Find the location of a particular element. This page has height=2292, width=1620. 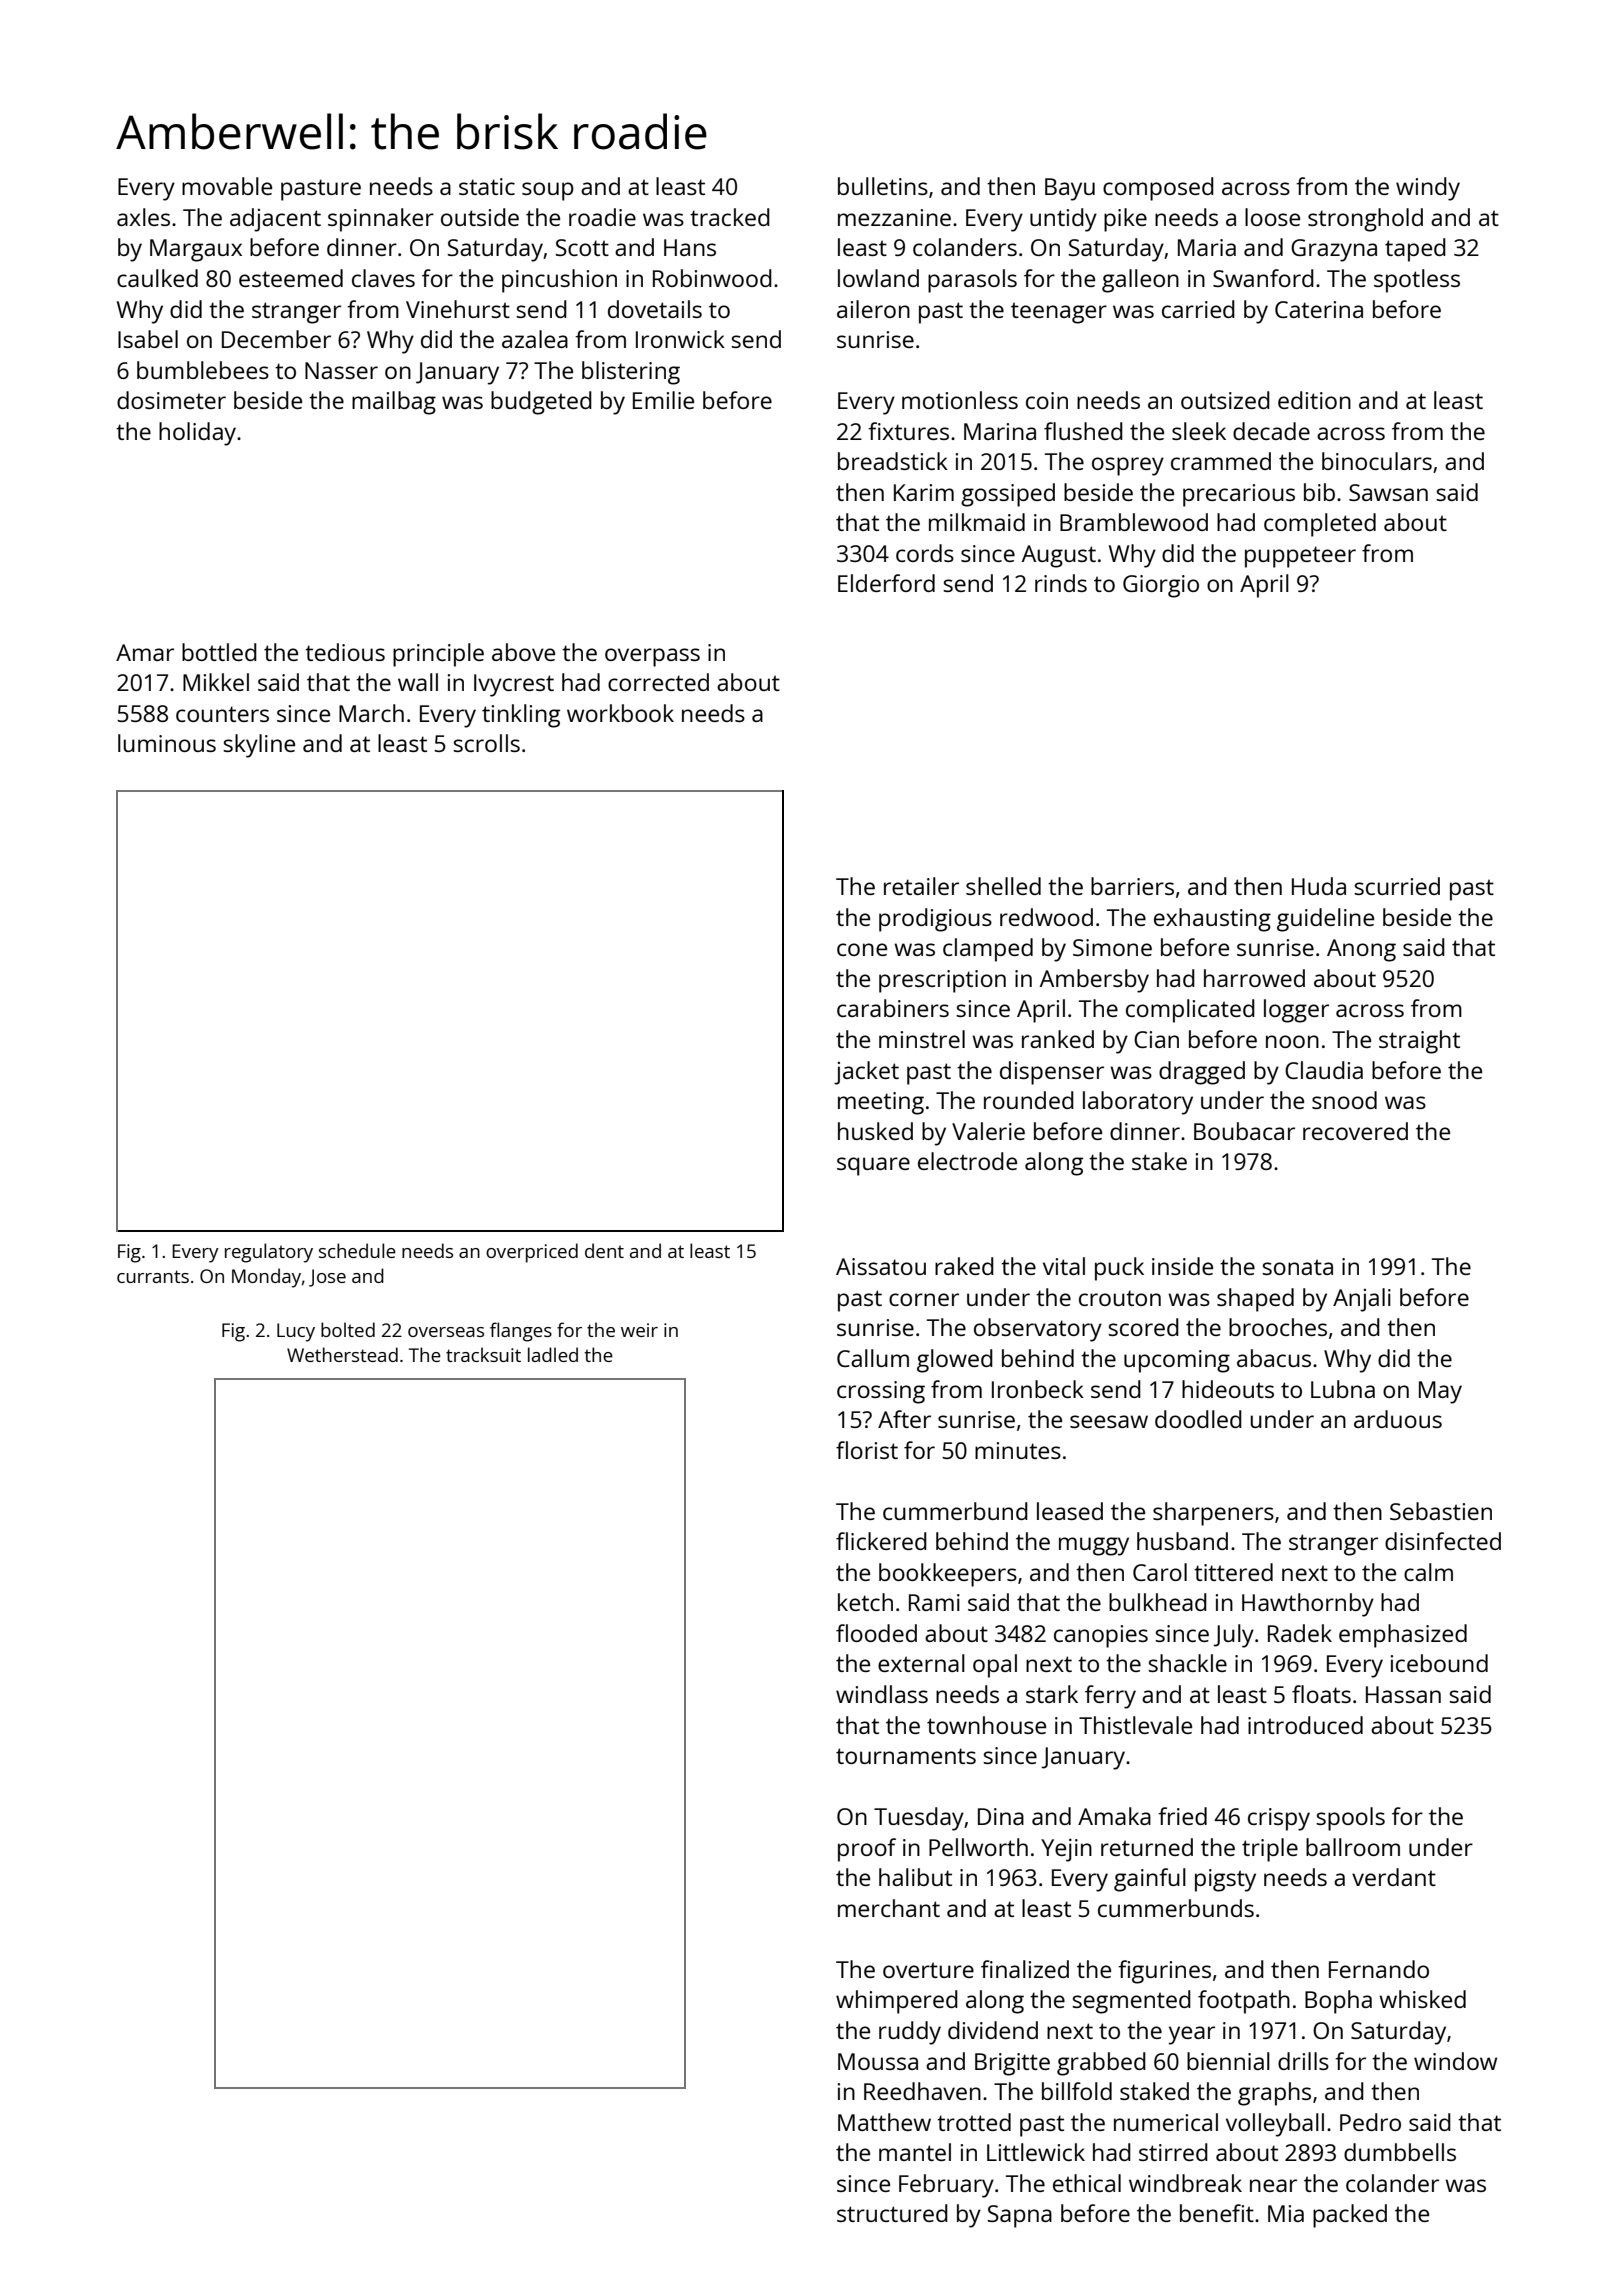

whisked is located at coordinates (1422, 1999).
